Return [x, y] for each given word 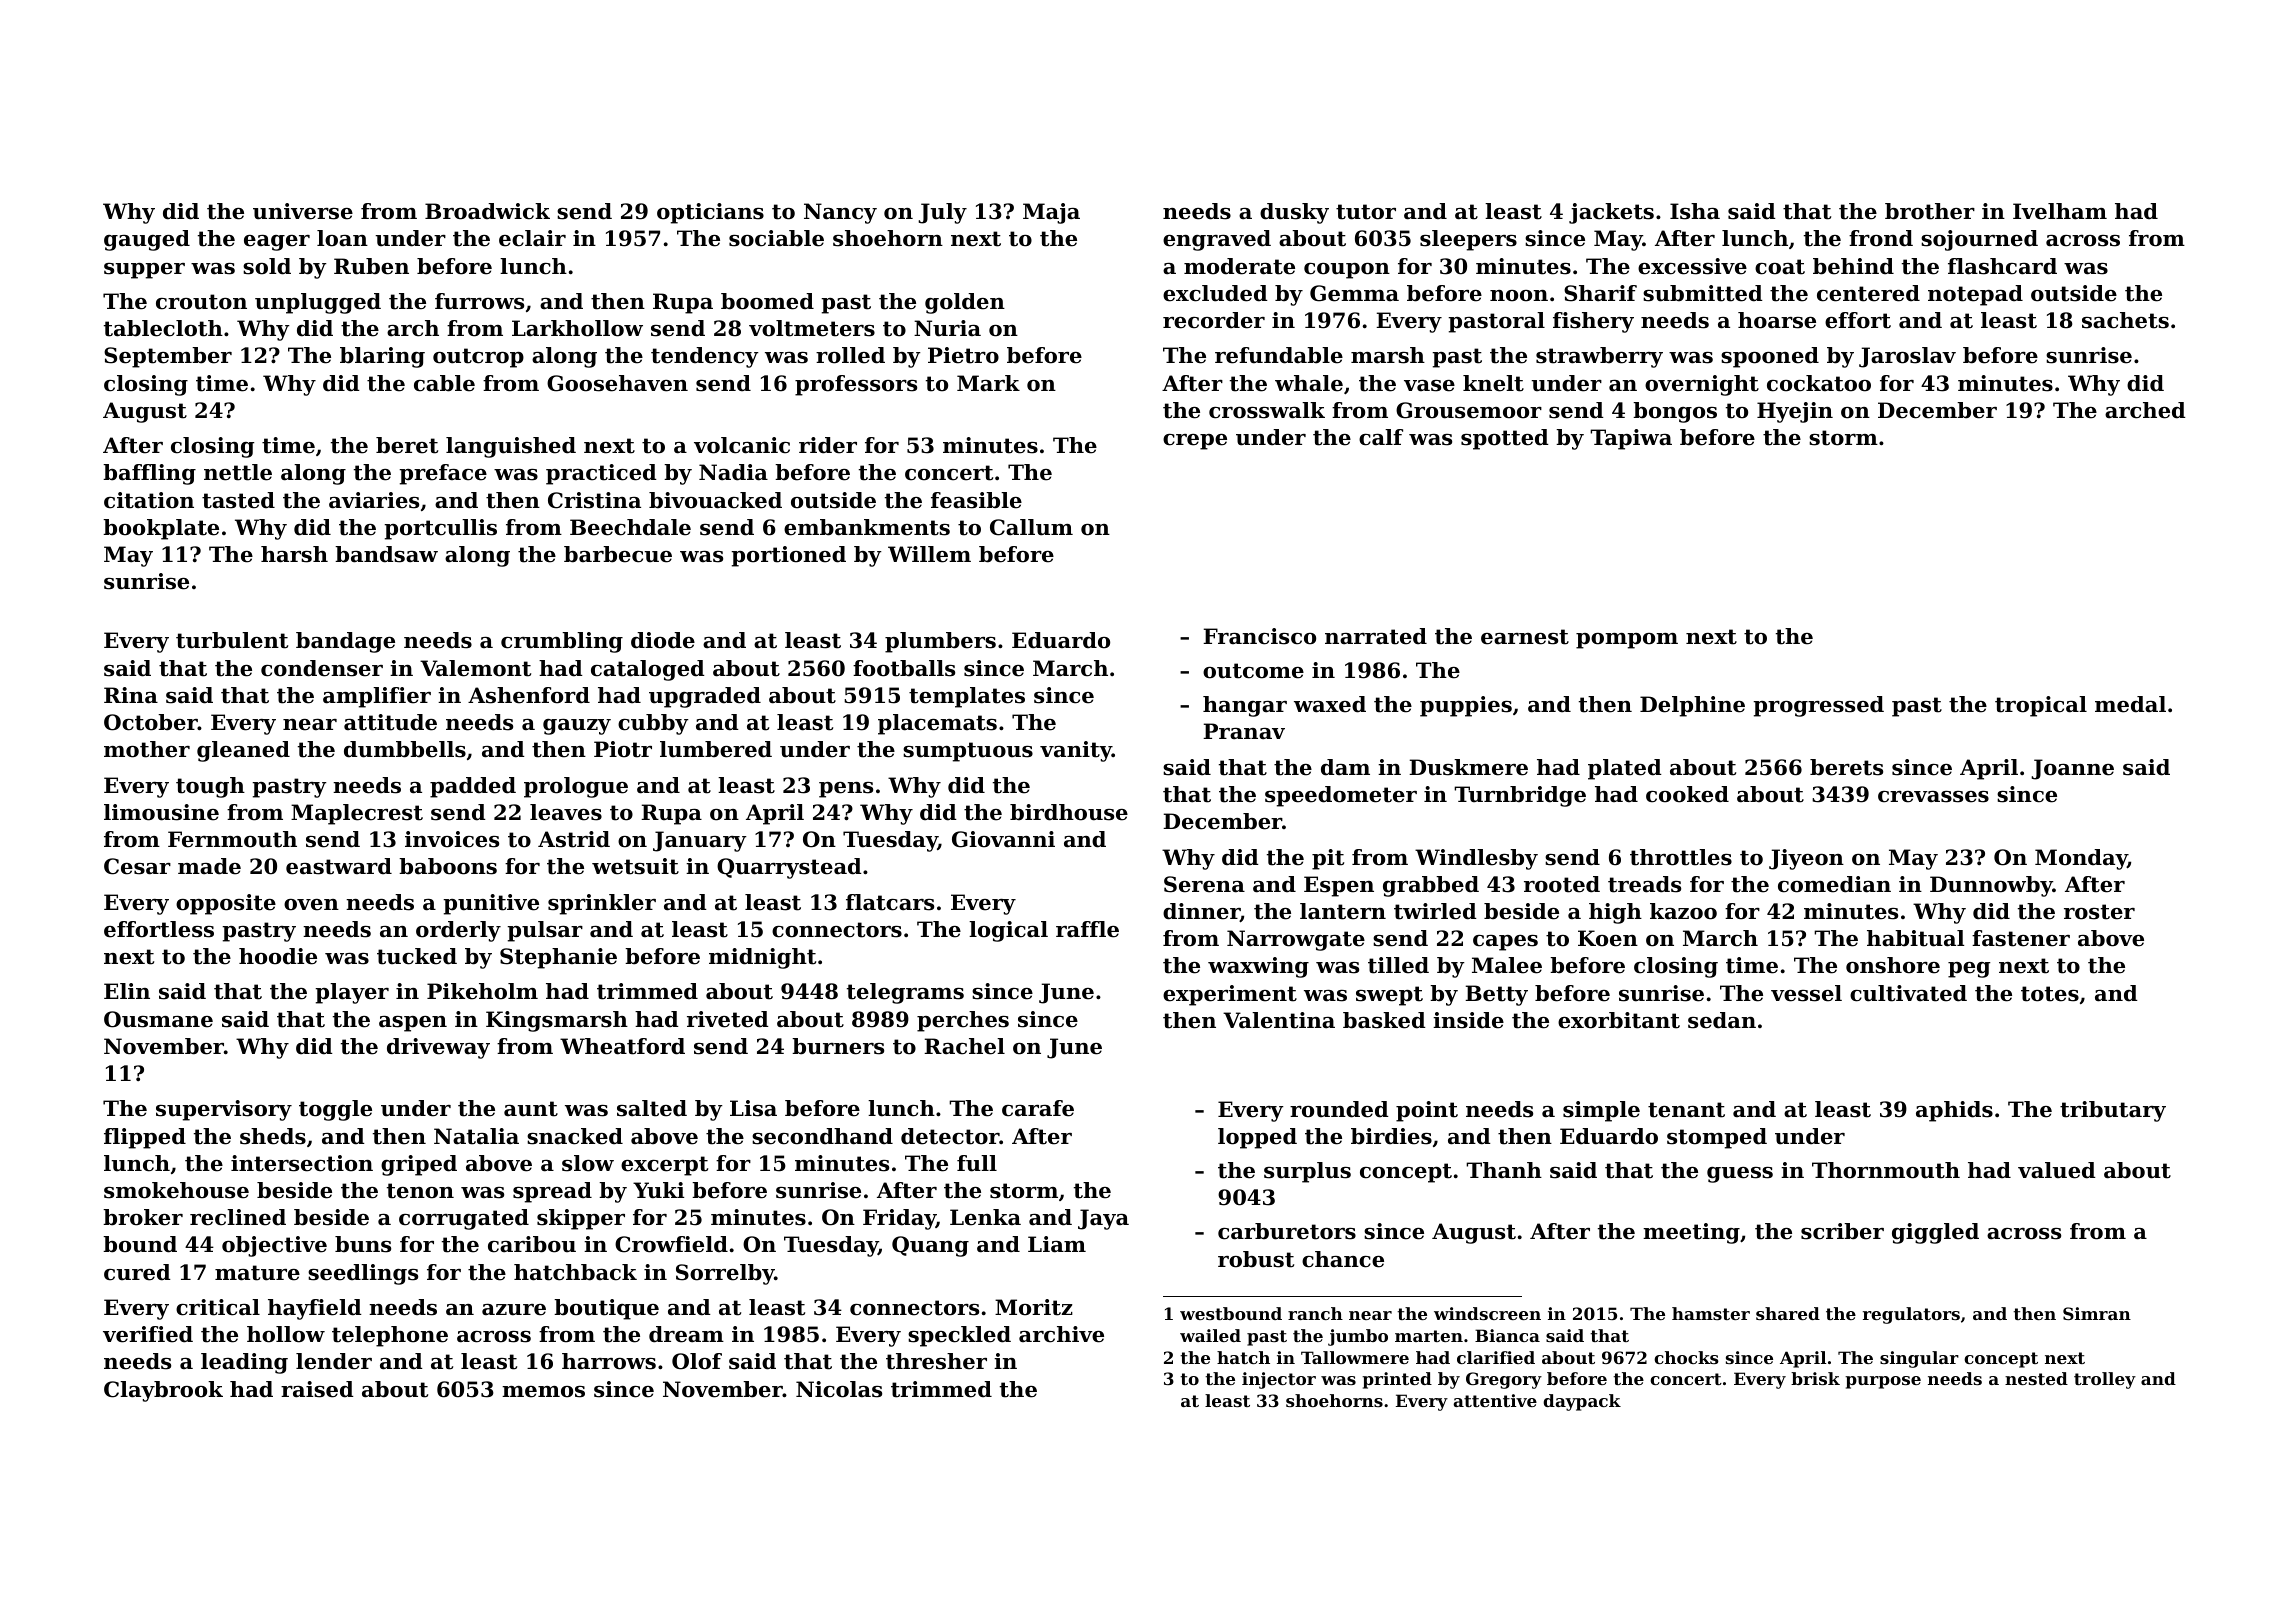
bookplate [161, 529]
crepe [1195, 442]
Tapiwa [1631, 439]
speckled [959, 1336]
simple [1601, 1111]
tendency [705, 357]
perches [963, 1021]
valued [2057, 1170]
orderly [458, 931]
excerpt [664, 1166]
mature [257, 1273]
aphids [1954, 1111]
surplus [1307, 1172]
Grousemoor [1469, 410]
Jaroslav [1907, 357]
